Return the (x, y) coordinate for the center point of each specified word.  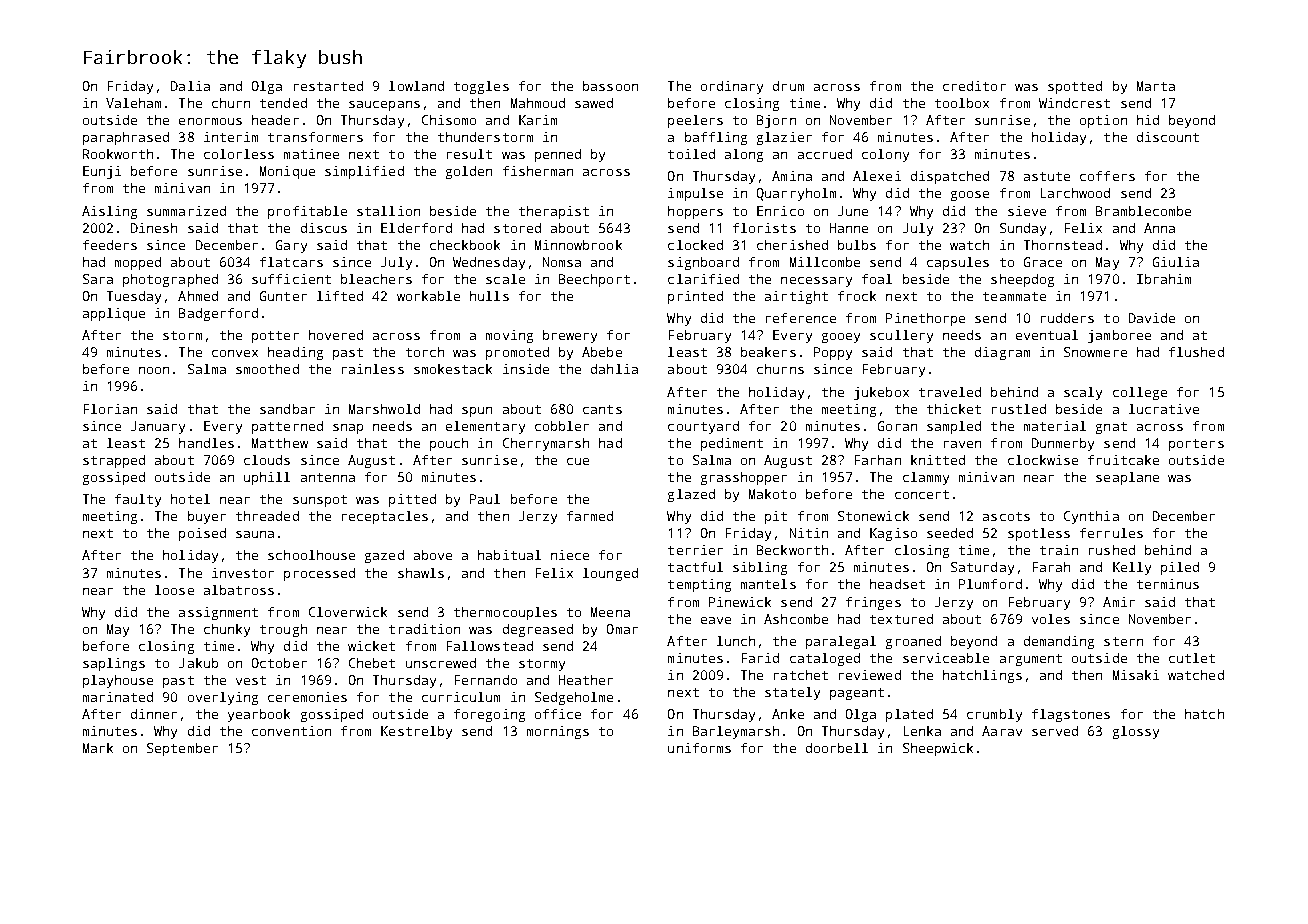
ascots (1006, 516)
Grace (1043, 262)
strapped (114, 461)
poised (202, 534)
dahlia (614, 369)
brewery (570, 336)
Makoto (772, 494)
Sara (98, 279)
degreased (538, 630)
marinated (118, 697)
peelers (695, 121)
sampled (954, 427)
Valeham (133, 103)
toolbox (962, 103)
